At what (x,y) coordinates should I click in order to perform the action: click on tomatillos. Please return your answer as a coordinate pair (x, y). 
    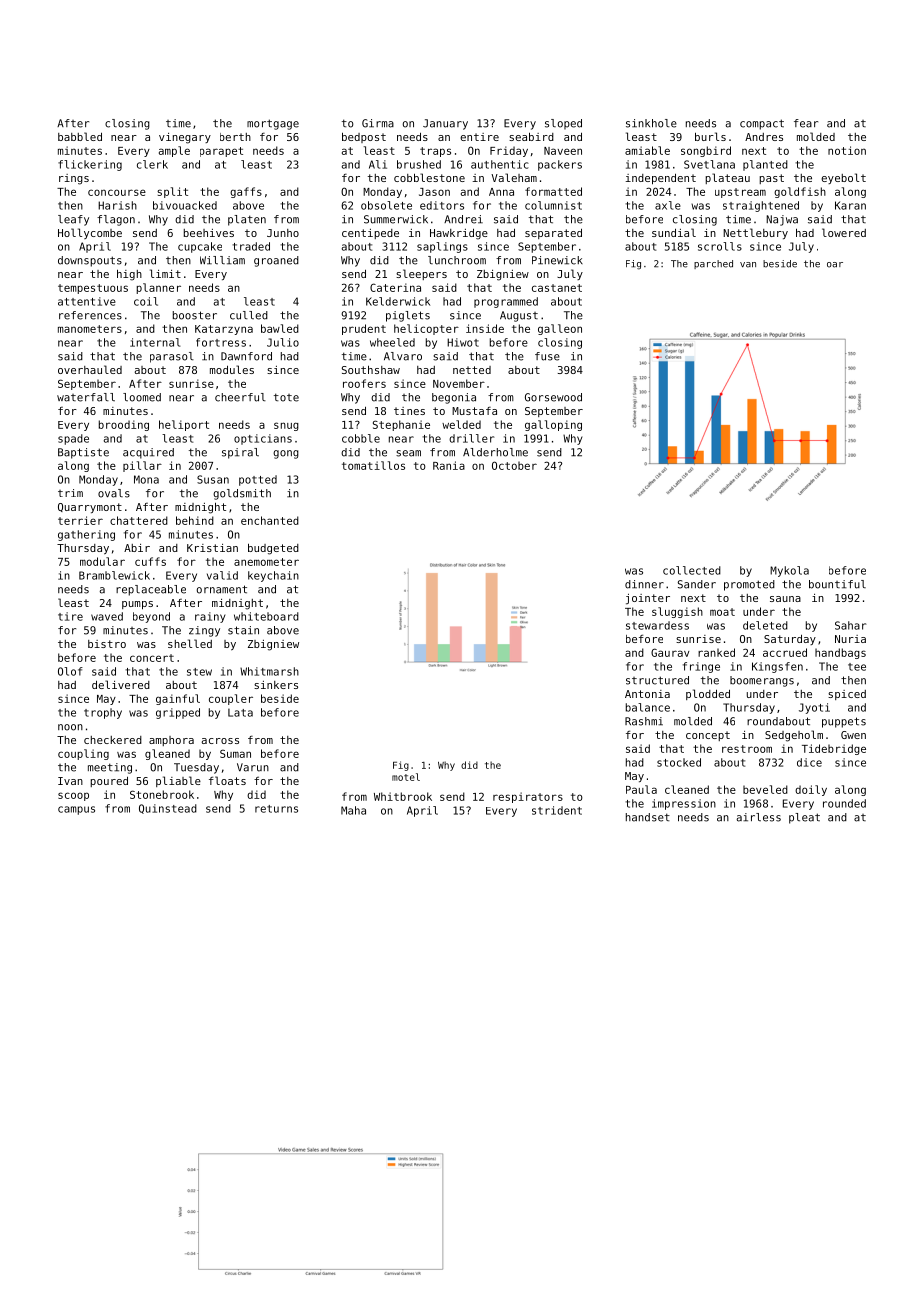
    Looking at the image, I should click on (373, 465).
